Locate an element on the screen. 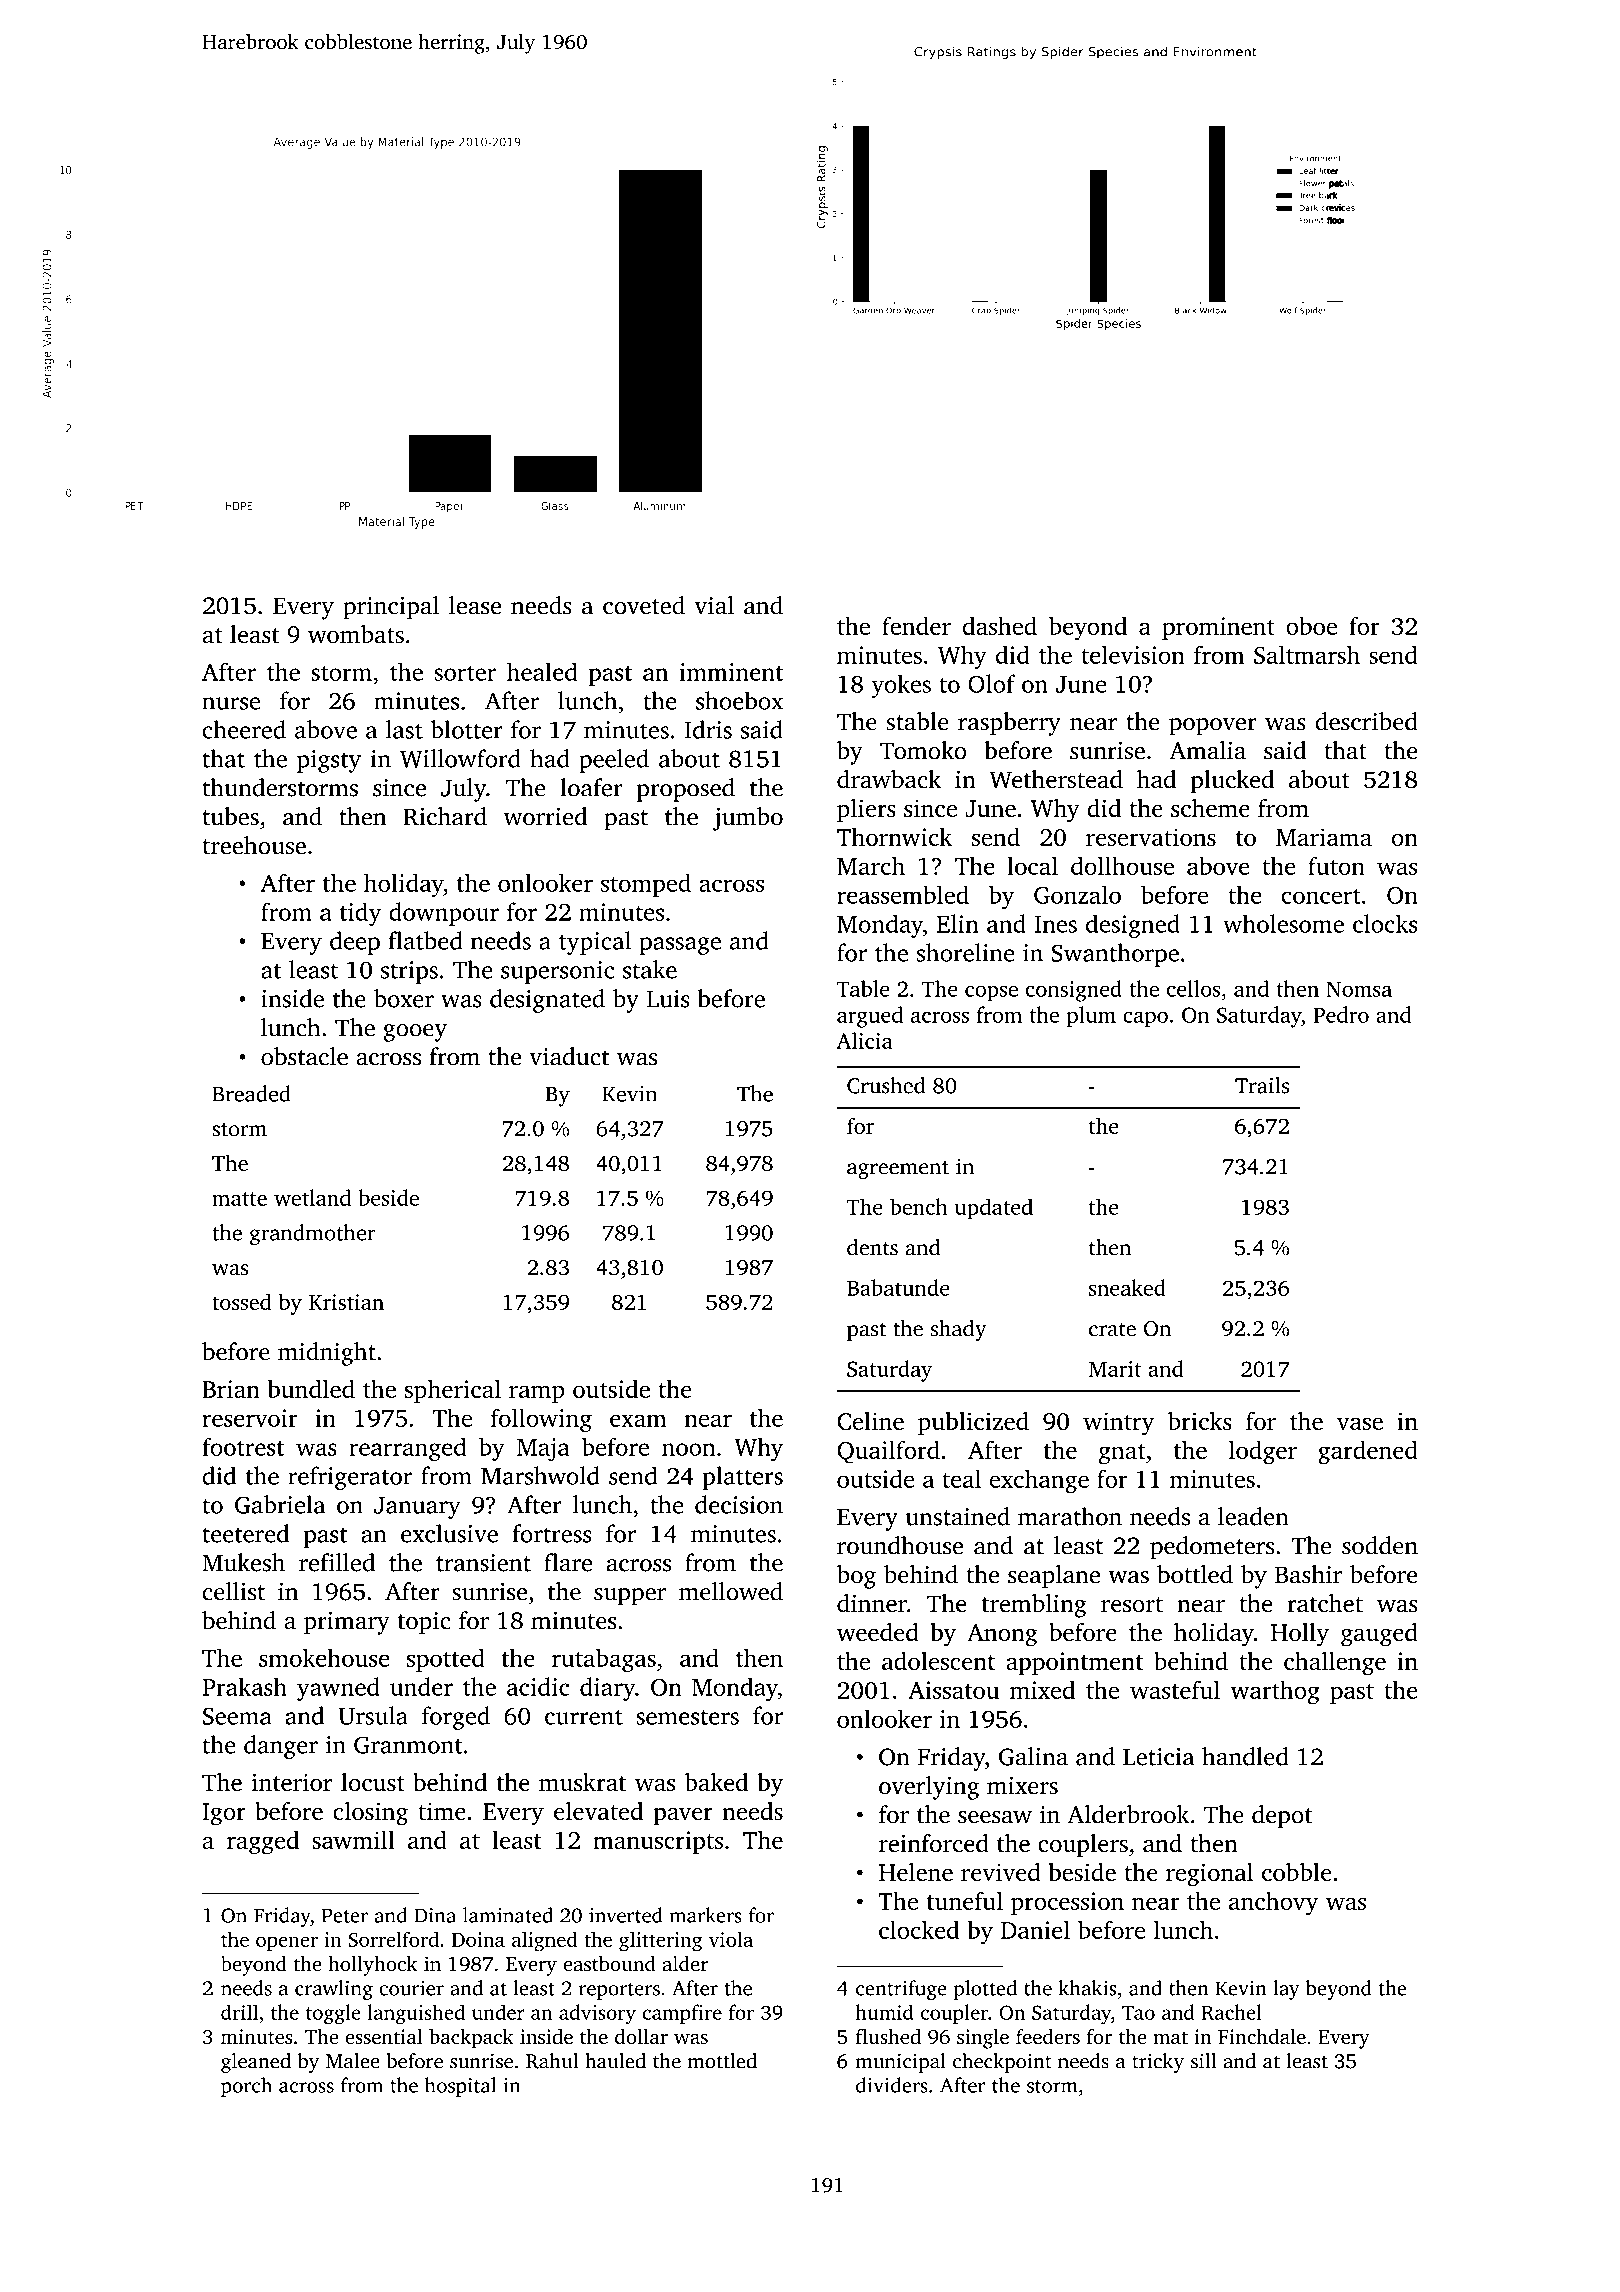 The width and height of the screenshot is (1620, 2292). mellowed is located at coordinates (731, 1591).
